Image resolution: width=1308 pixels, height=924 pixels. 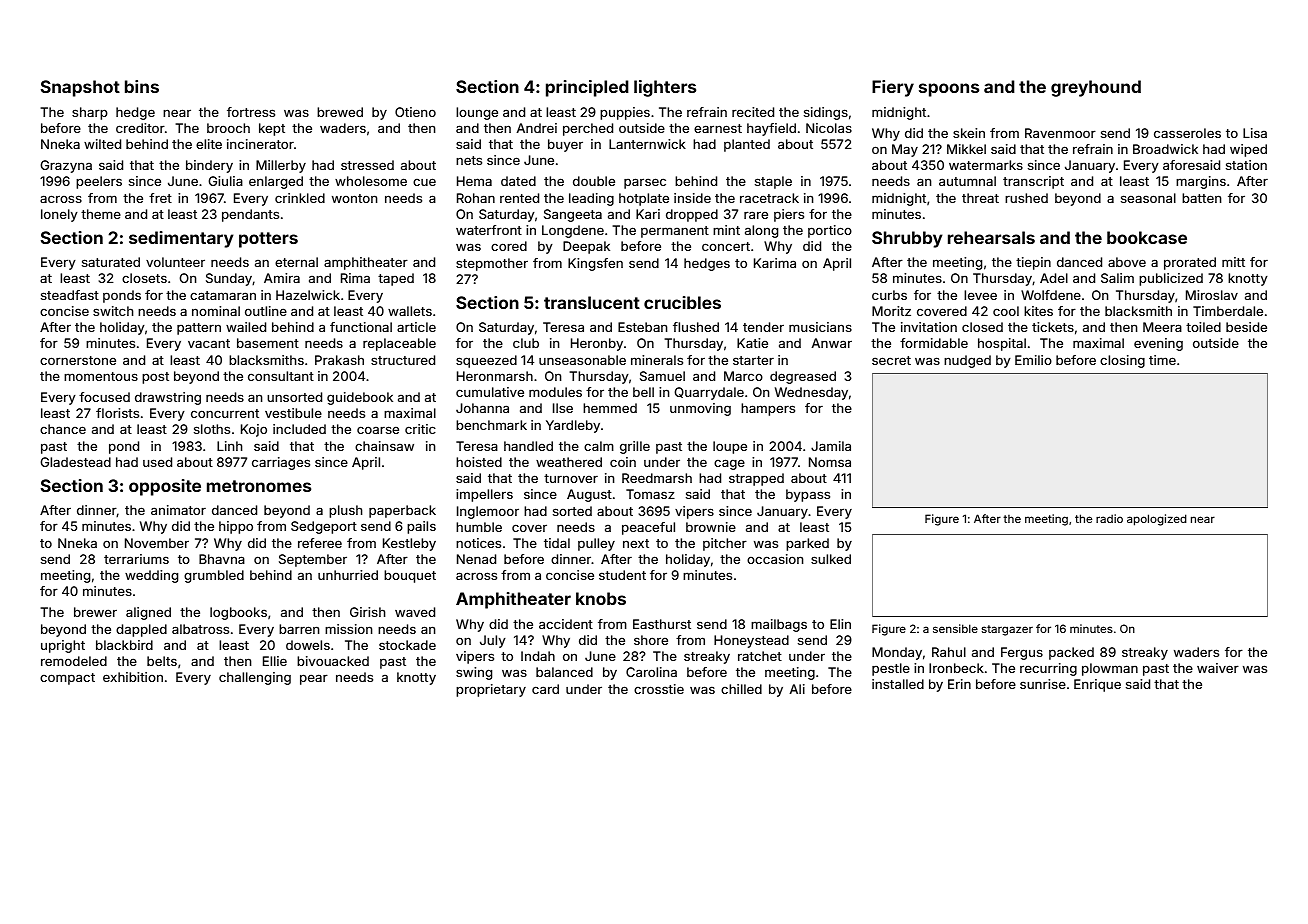 I want to click on radio, so click(x=1109, y=518).
